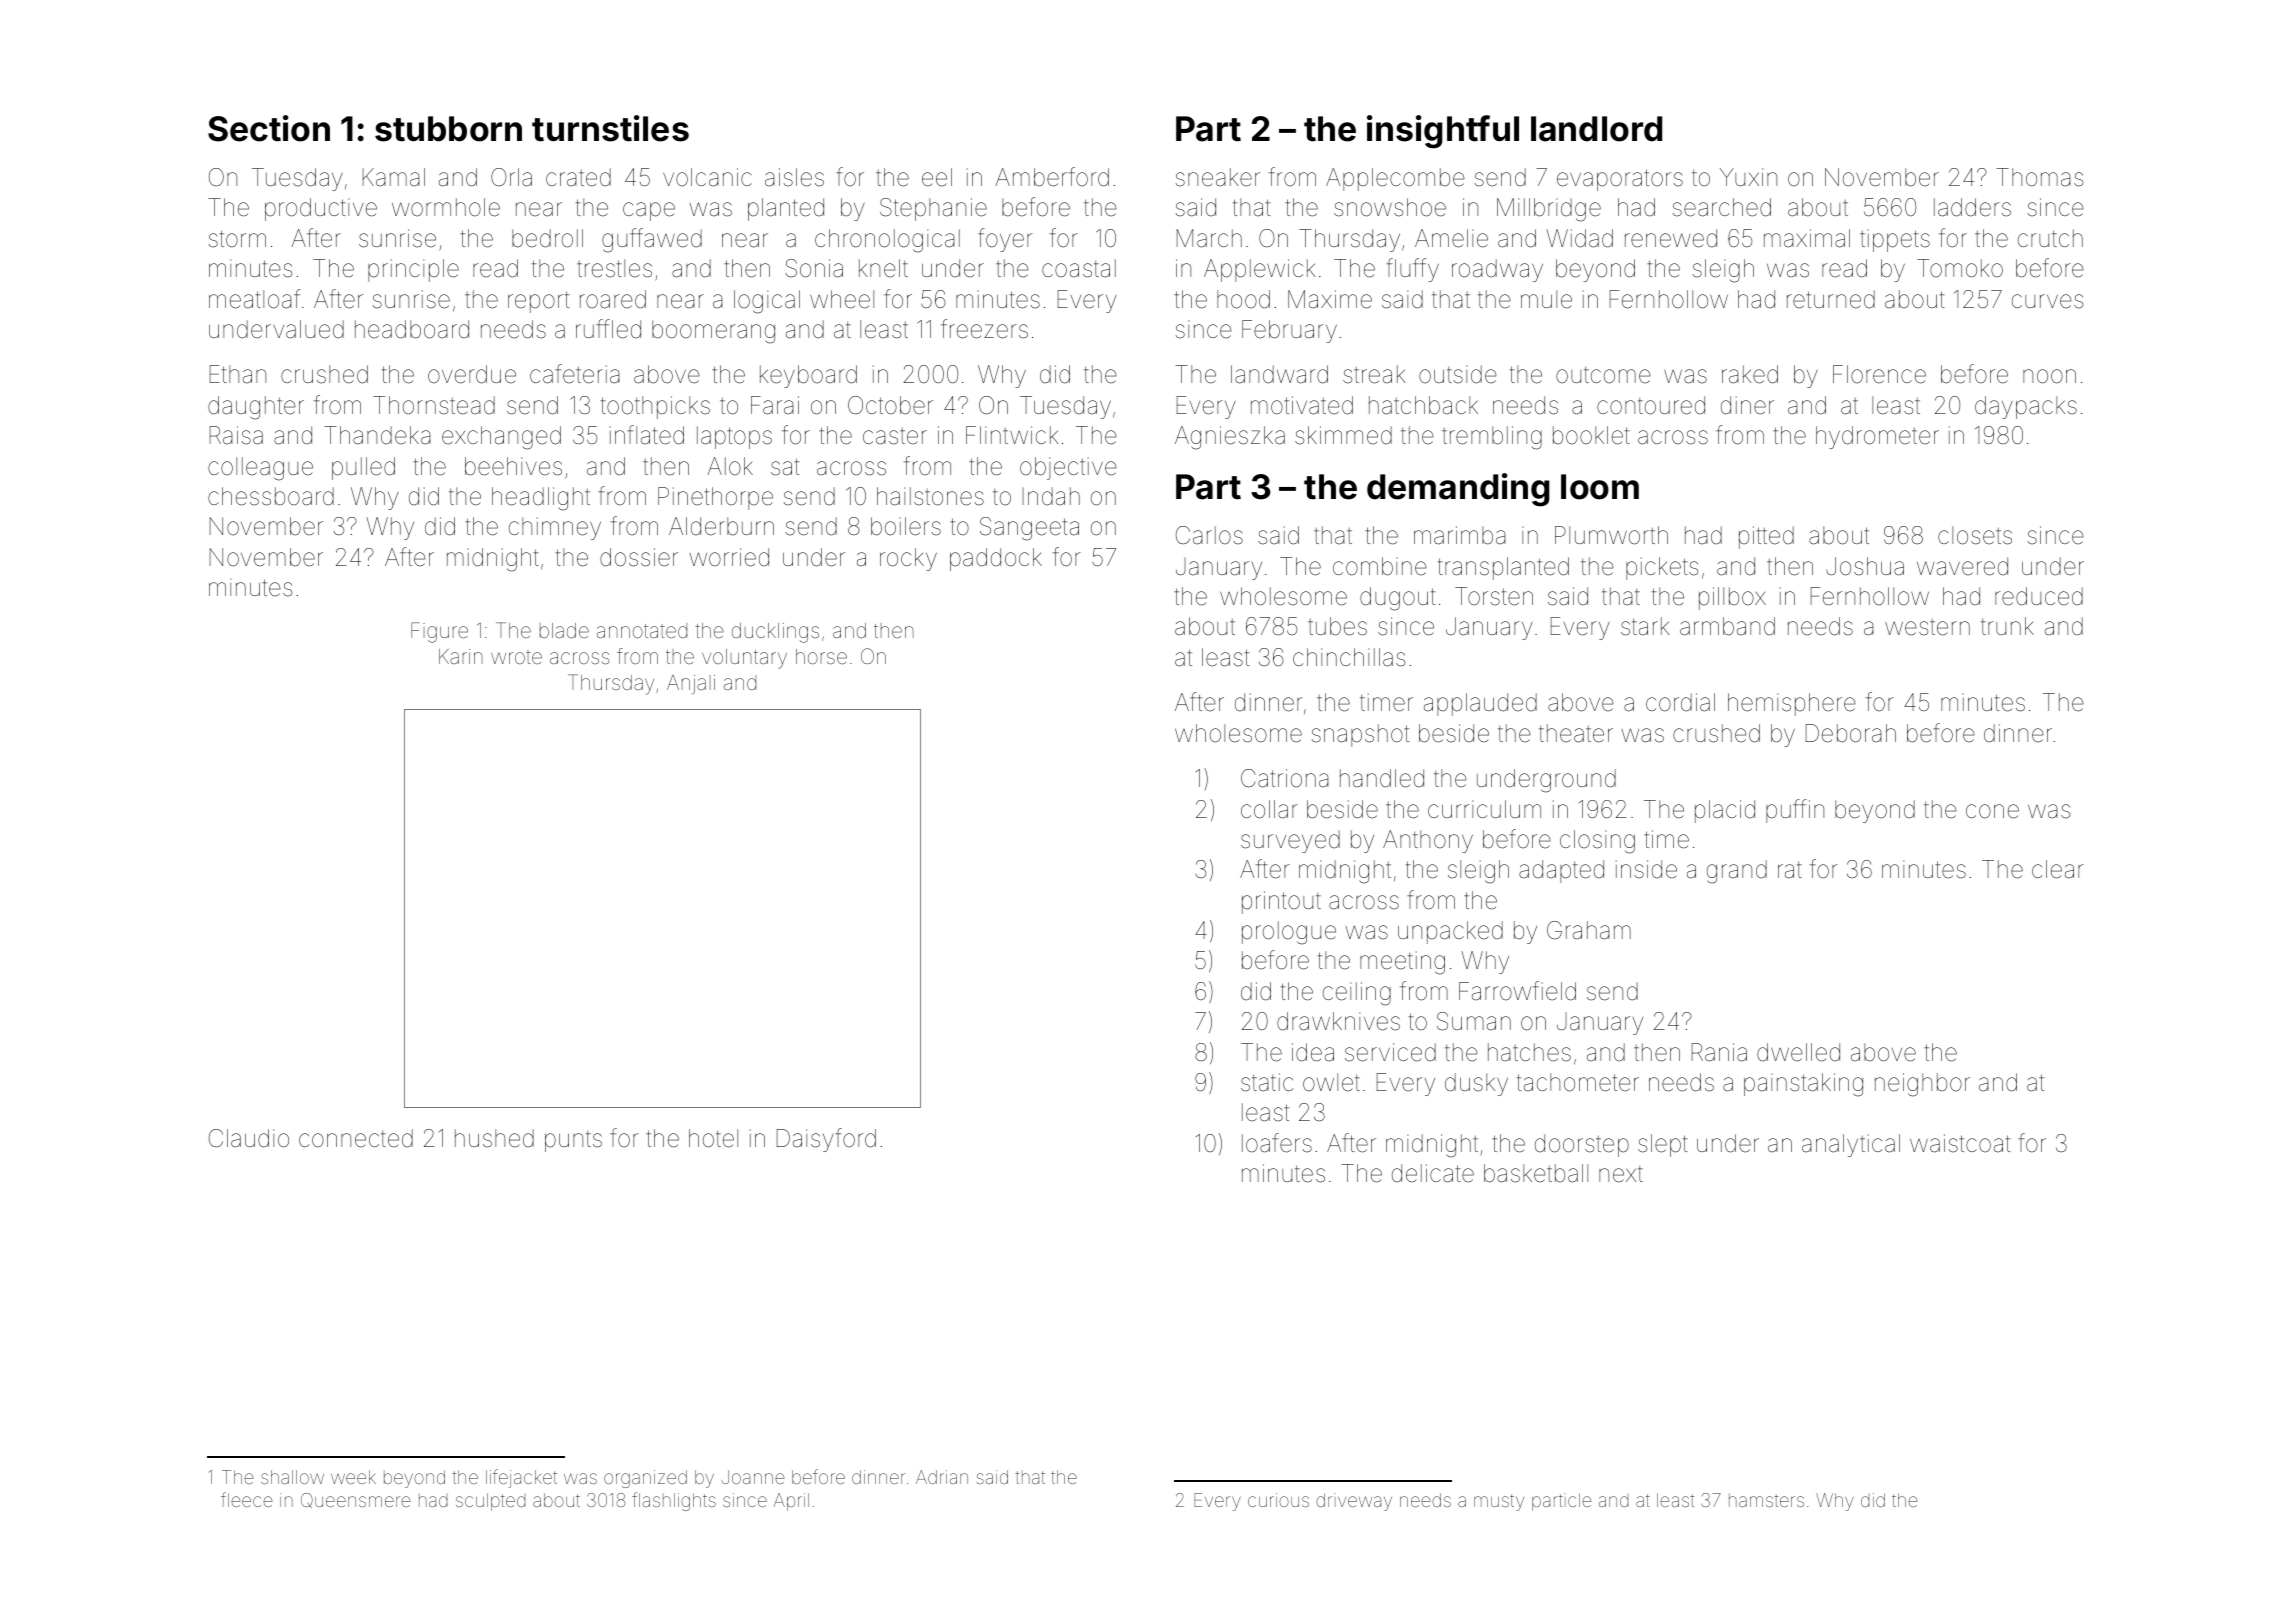 The image size is (2292, 1620). Describe the element at coordinates (2058, 869) in the document. I see `clear` at that location.
